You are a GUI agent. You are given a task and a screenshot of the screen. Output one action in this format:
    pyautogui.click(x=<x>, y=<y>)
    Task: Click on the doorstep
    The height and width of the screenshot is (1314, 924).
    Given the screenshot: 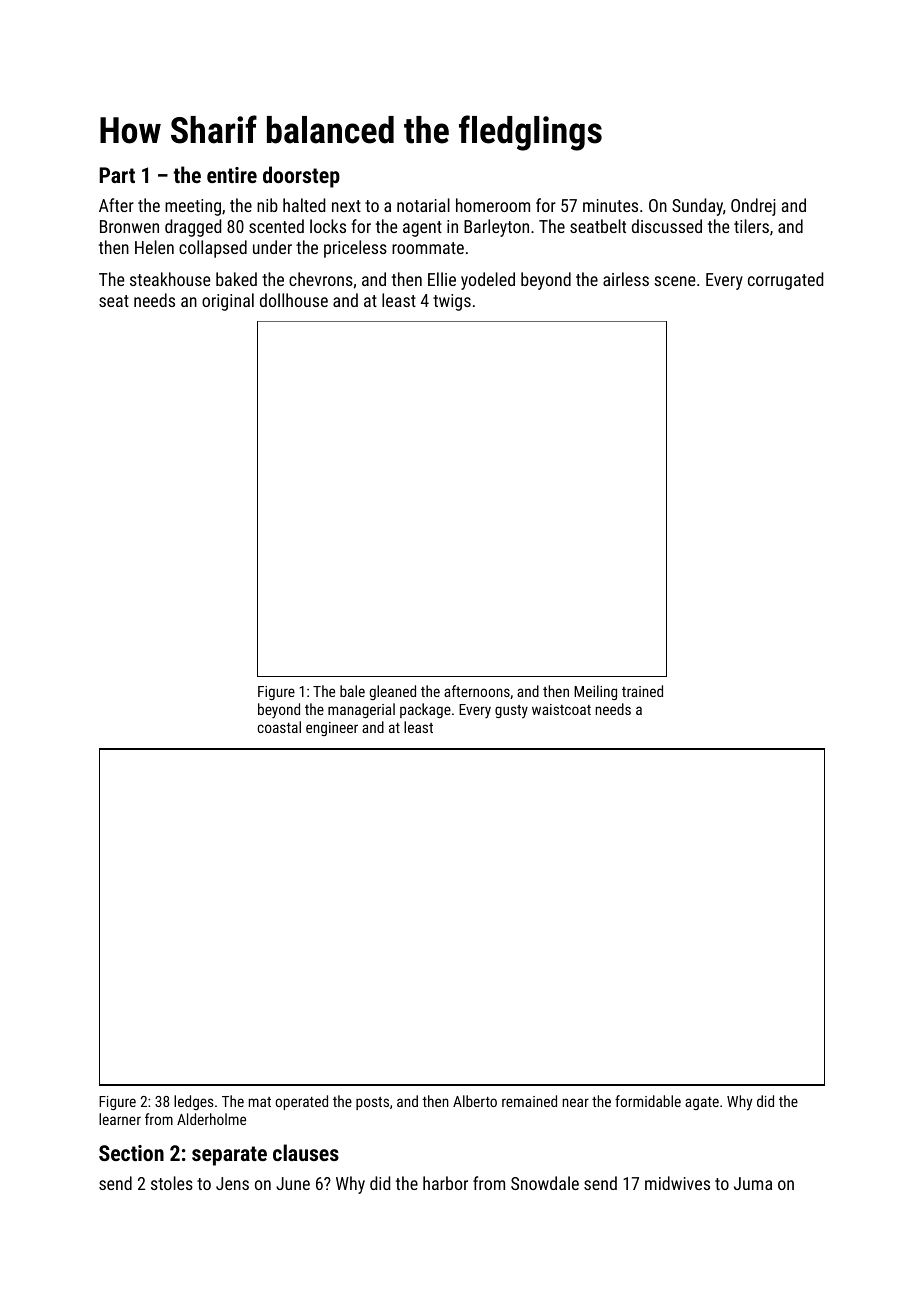 What is the action you would take?
    pyautogui.click(x=301, y=177)
